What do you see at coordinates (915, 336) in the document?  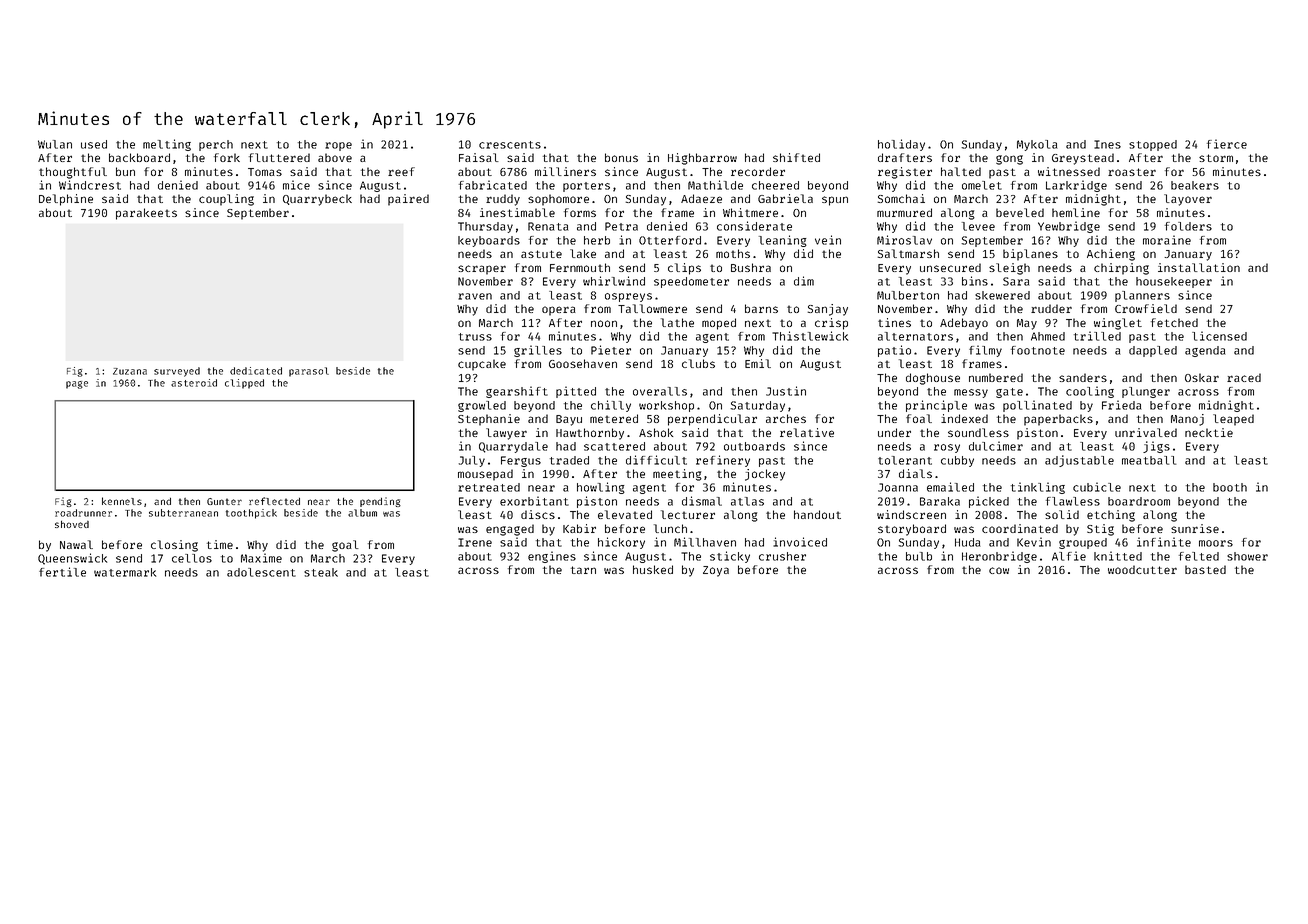 I see `alternators` at bounding box center [915, 336].
